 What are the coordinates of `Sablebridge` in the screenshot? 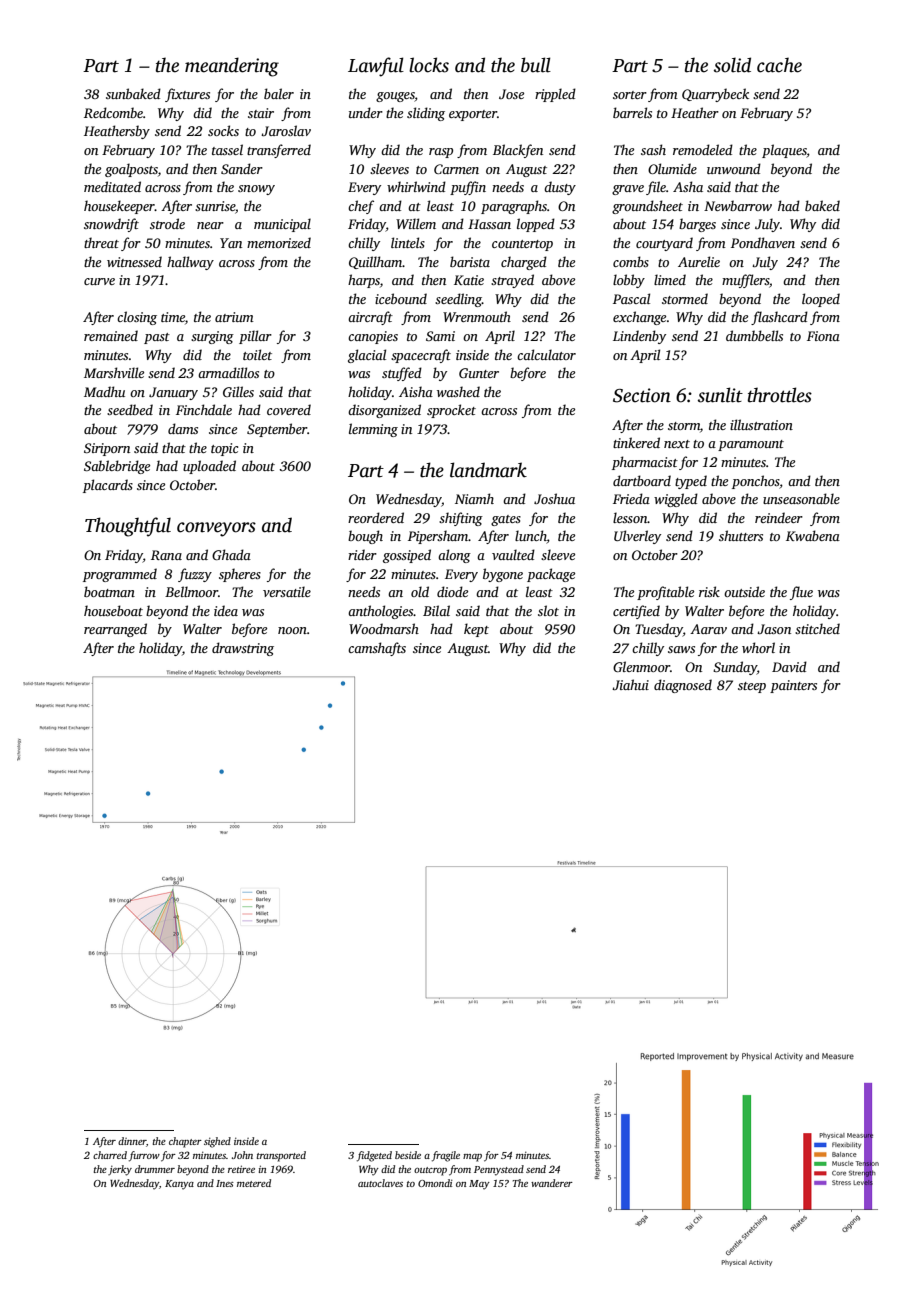 It's located at (117, 467).
